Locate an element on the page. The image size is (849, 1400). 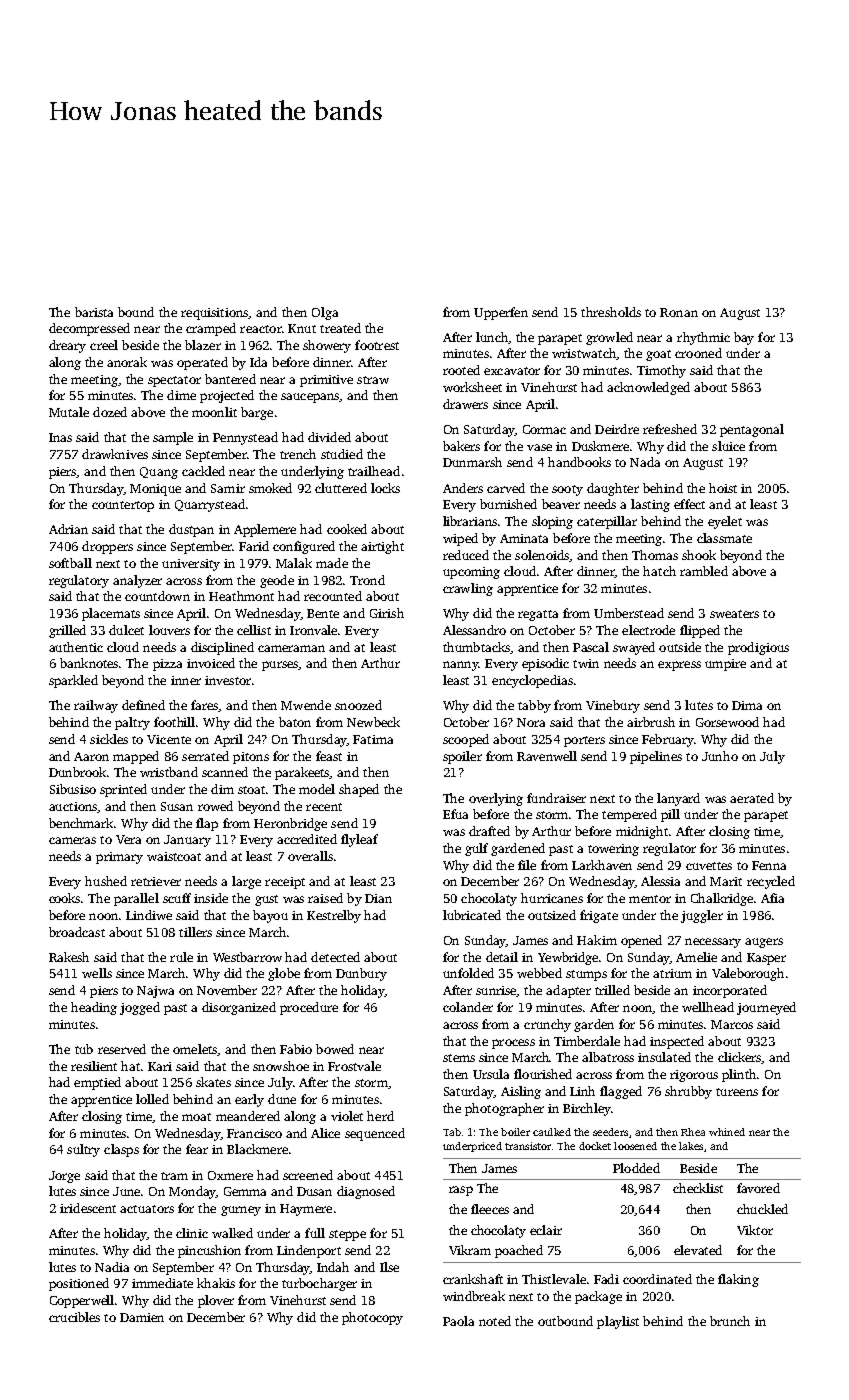
thresholds is located at coordinates (611, 312).
